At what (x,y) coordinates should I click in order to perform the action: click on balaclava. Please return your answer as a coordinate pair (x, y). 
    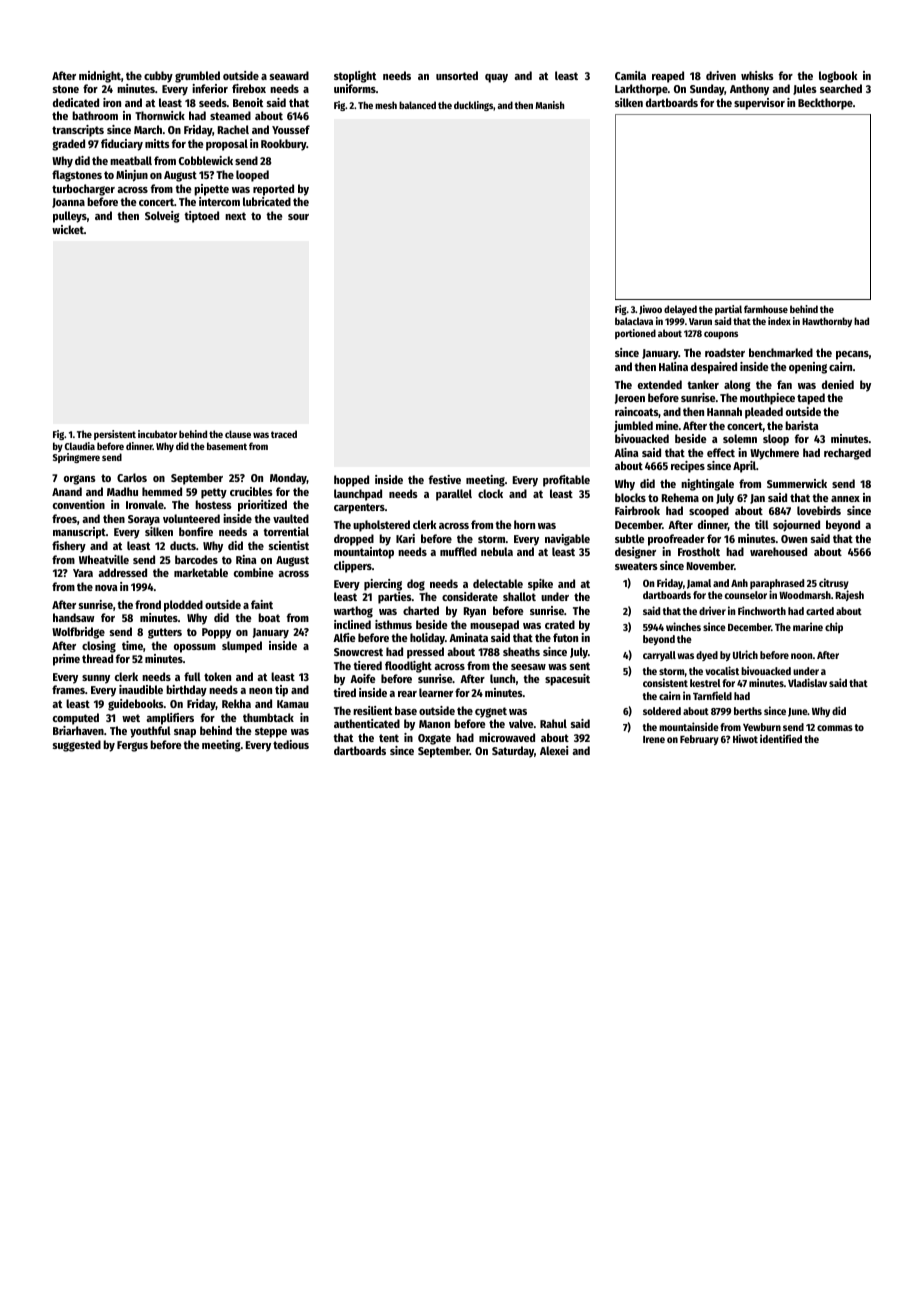
    Looking at the image, I should click on (634, 321).
